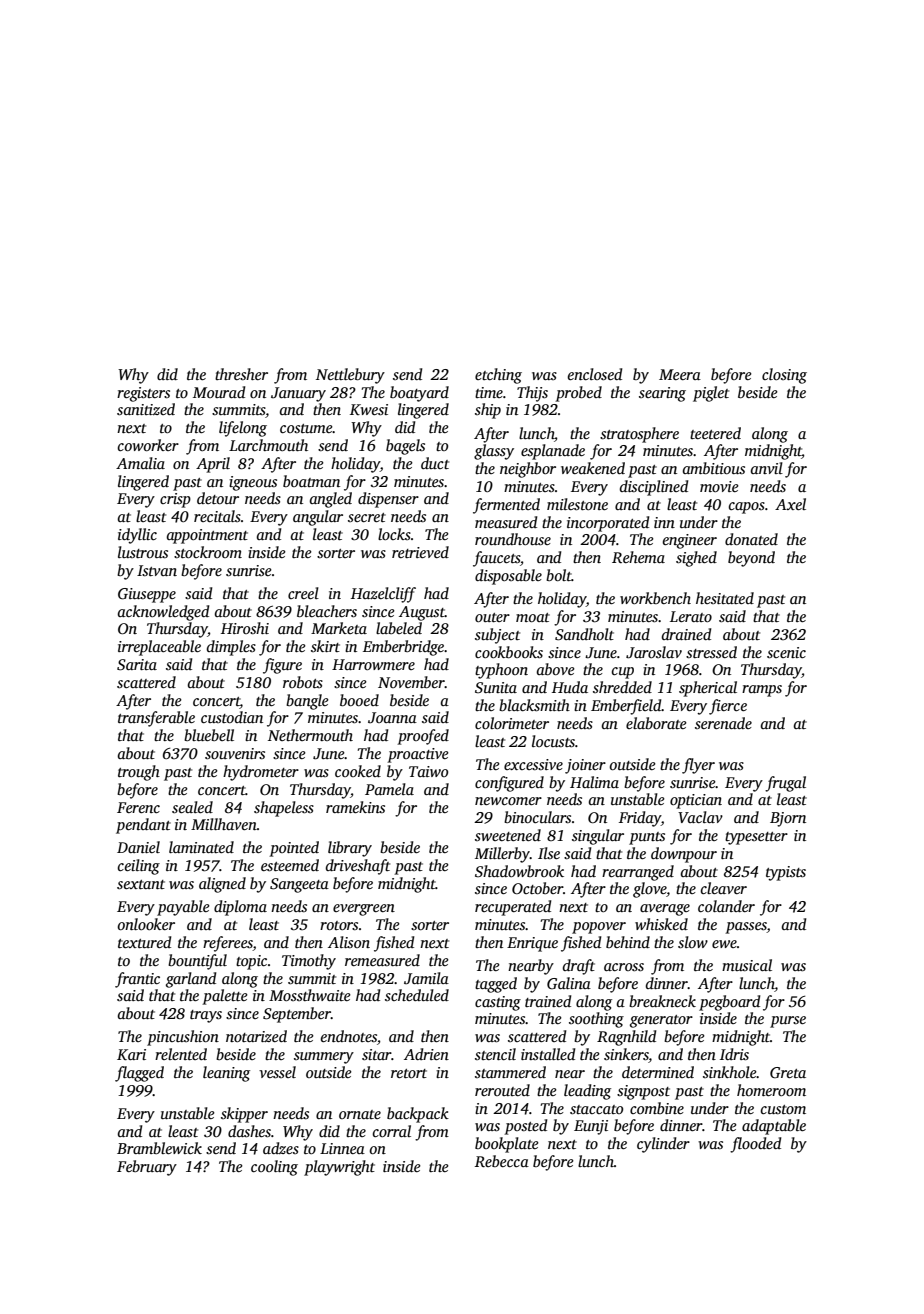 Image resolution: width=924 pixels, height=1314 pixels. Describe the element at coordinates (213, 465) in the page. I see `April` at that location.
